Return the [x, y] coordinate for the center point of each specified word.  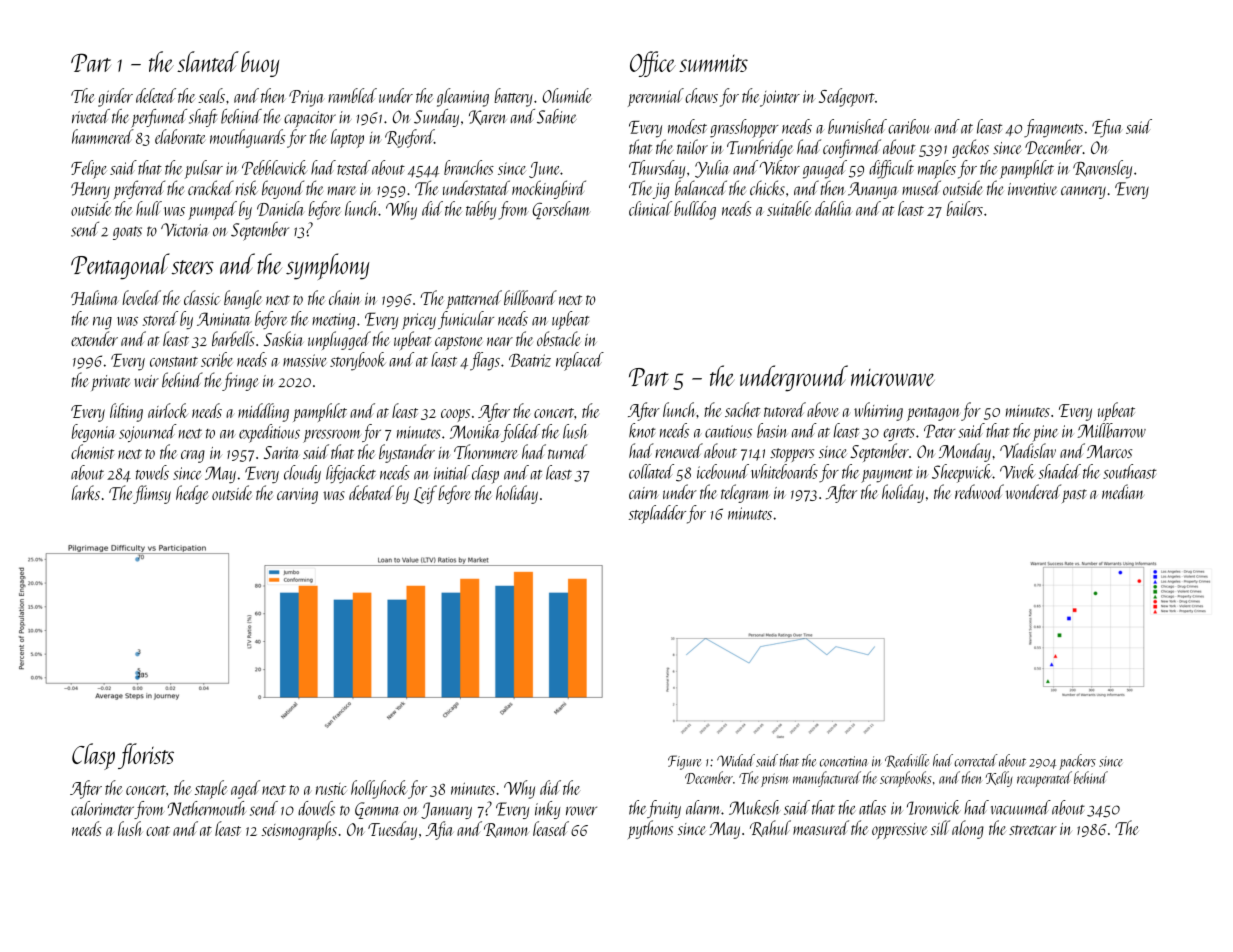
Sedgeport [847, 97]
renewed [679, 450]
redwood [979, 491]
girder [115, 97]
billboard [530, 297]
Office [653, 64]
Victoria [184, 230]
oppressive [899, 831]
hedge [192, 494]
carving [297, 496]
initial [452, 472]
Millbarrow [1111, 430]
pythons [650, 829]
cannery [1083, 192]
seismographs [299, 830]
